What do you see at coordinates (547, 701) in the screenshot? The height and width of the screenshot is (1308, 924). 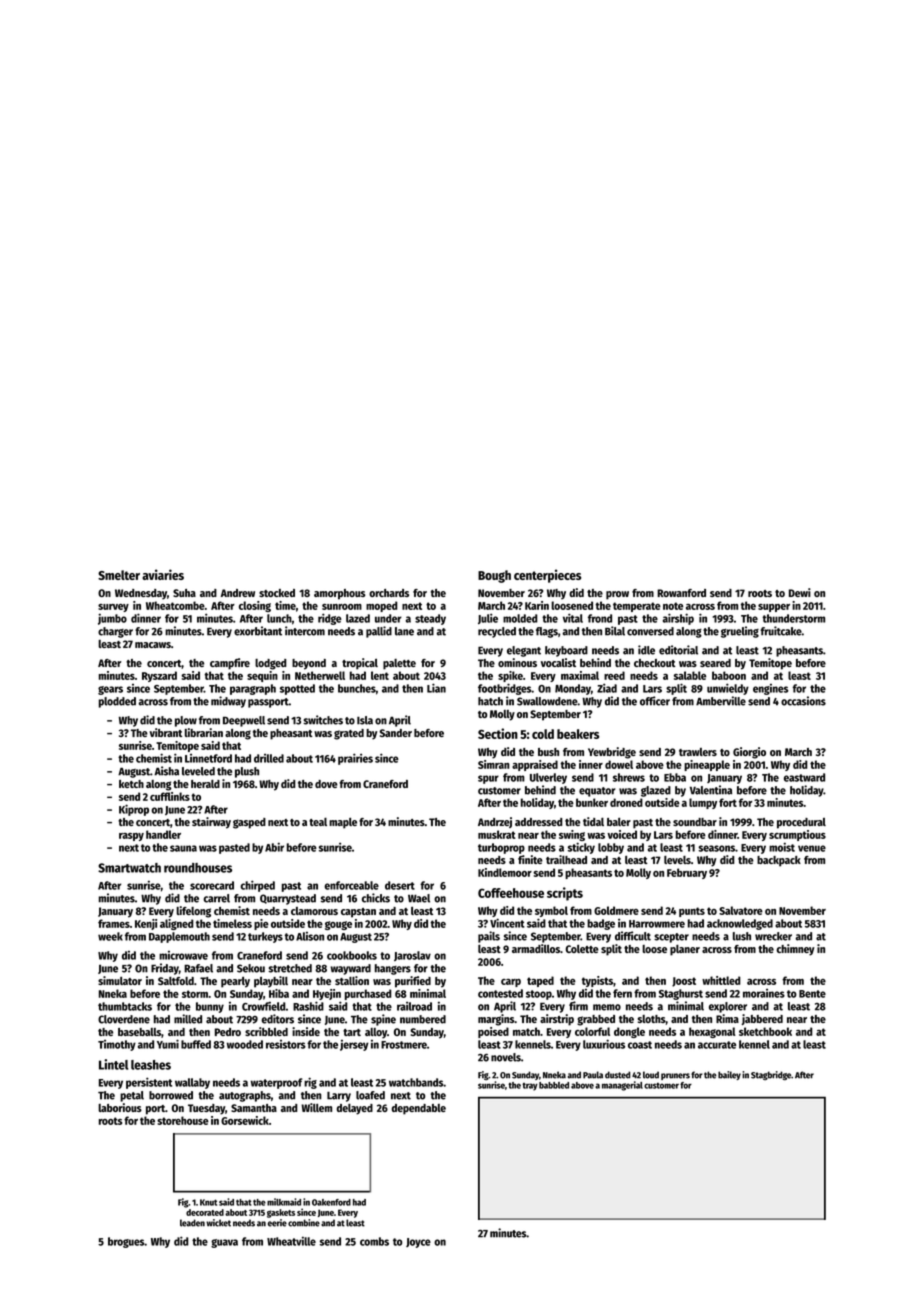 I see `Swallowdene` at bounding box center [547, 701].
